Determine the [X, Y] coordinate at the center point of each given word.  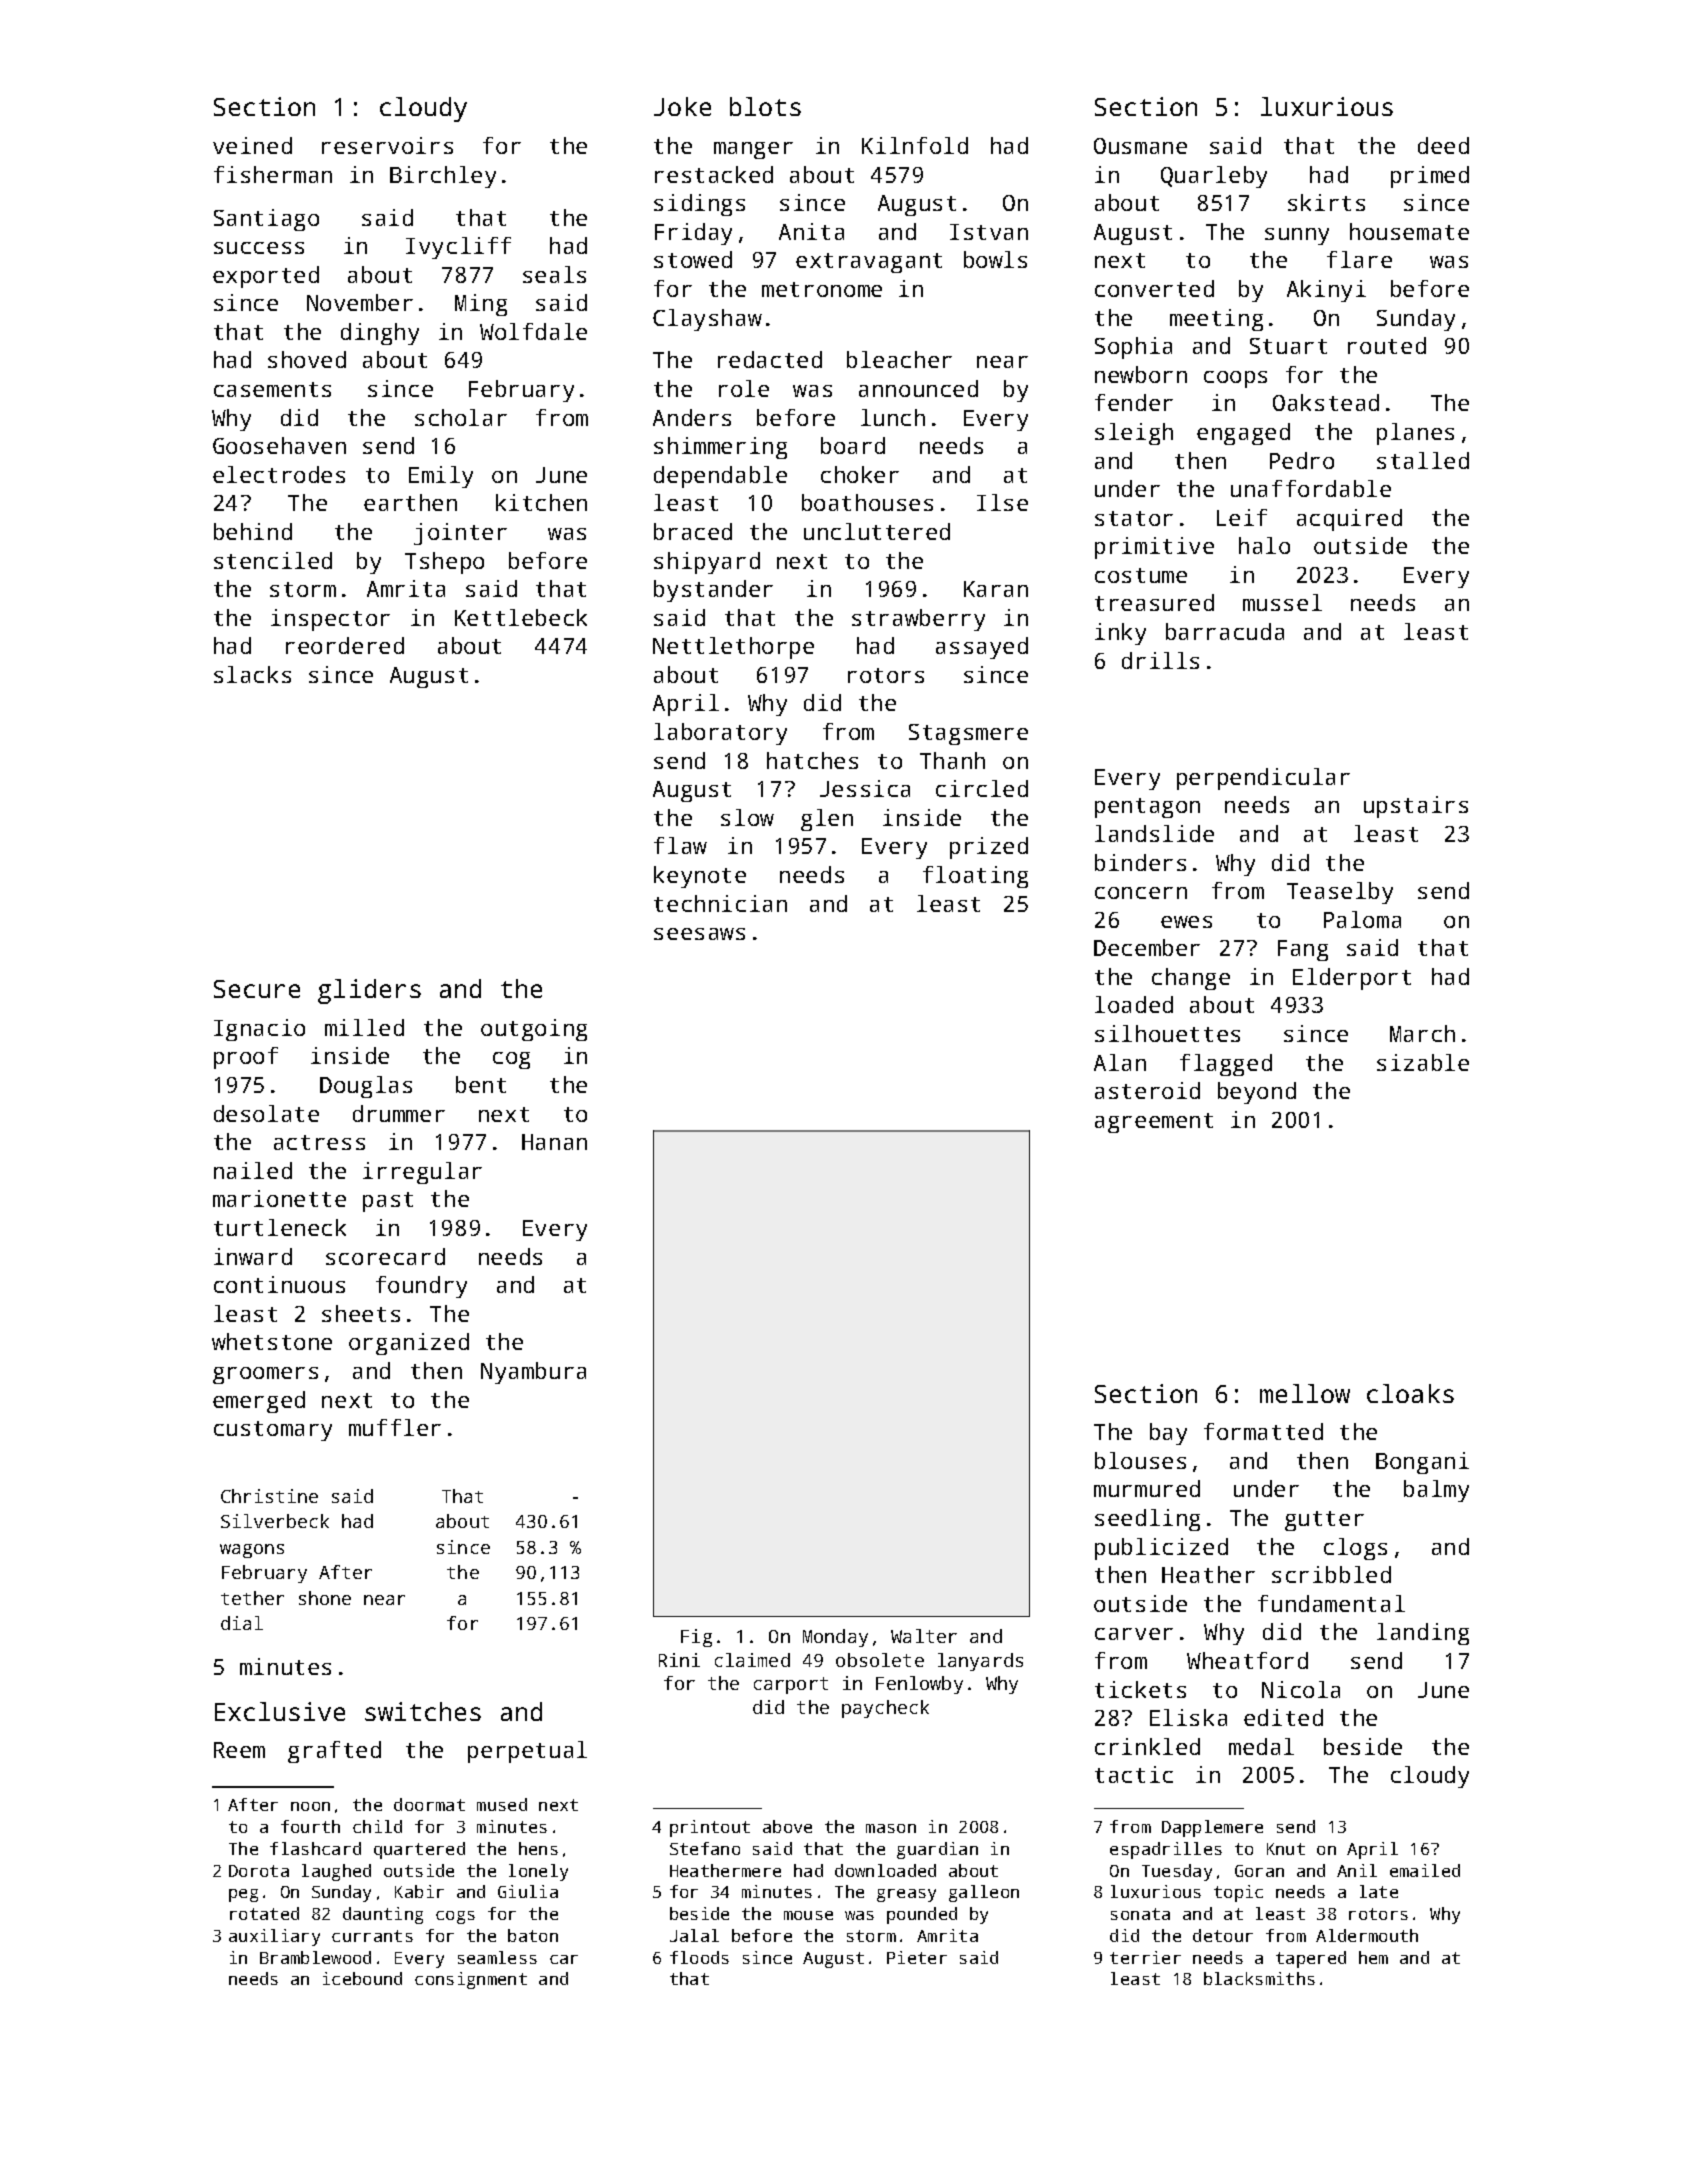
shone [325, 1598]
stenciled [273, 560]
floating [975, 877]
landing [1423, 1634]
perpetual [527, 1752]
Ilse [1002, 502]
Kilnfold [915, 145]
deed [1443, 145]
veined [252, 145]
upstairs [1416, 807]
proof [246, 1058]
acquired [1349, 520]
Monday [835, 1638]
